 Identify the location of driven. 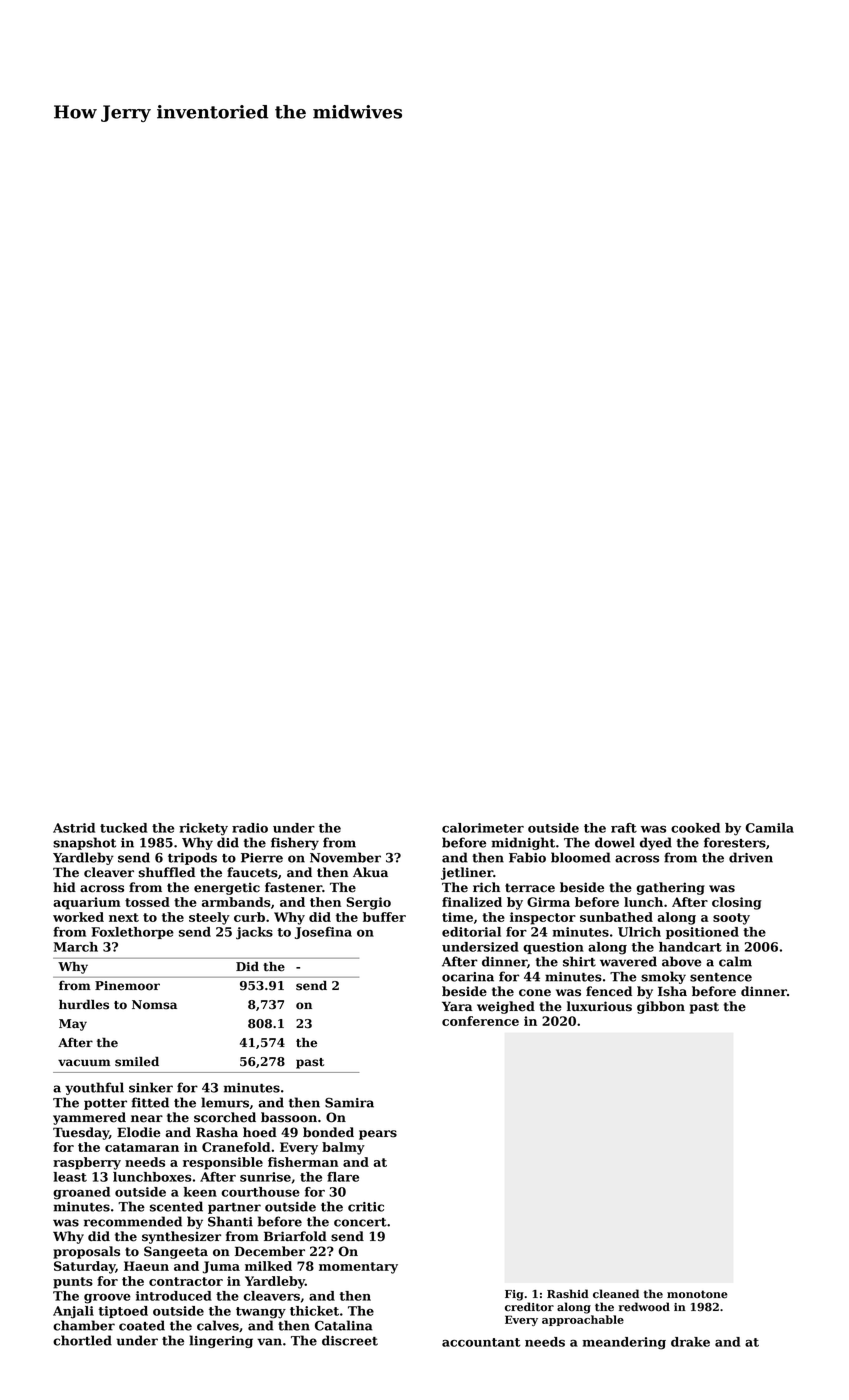
(751, 857).
